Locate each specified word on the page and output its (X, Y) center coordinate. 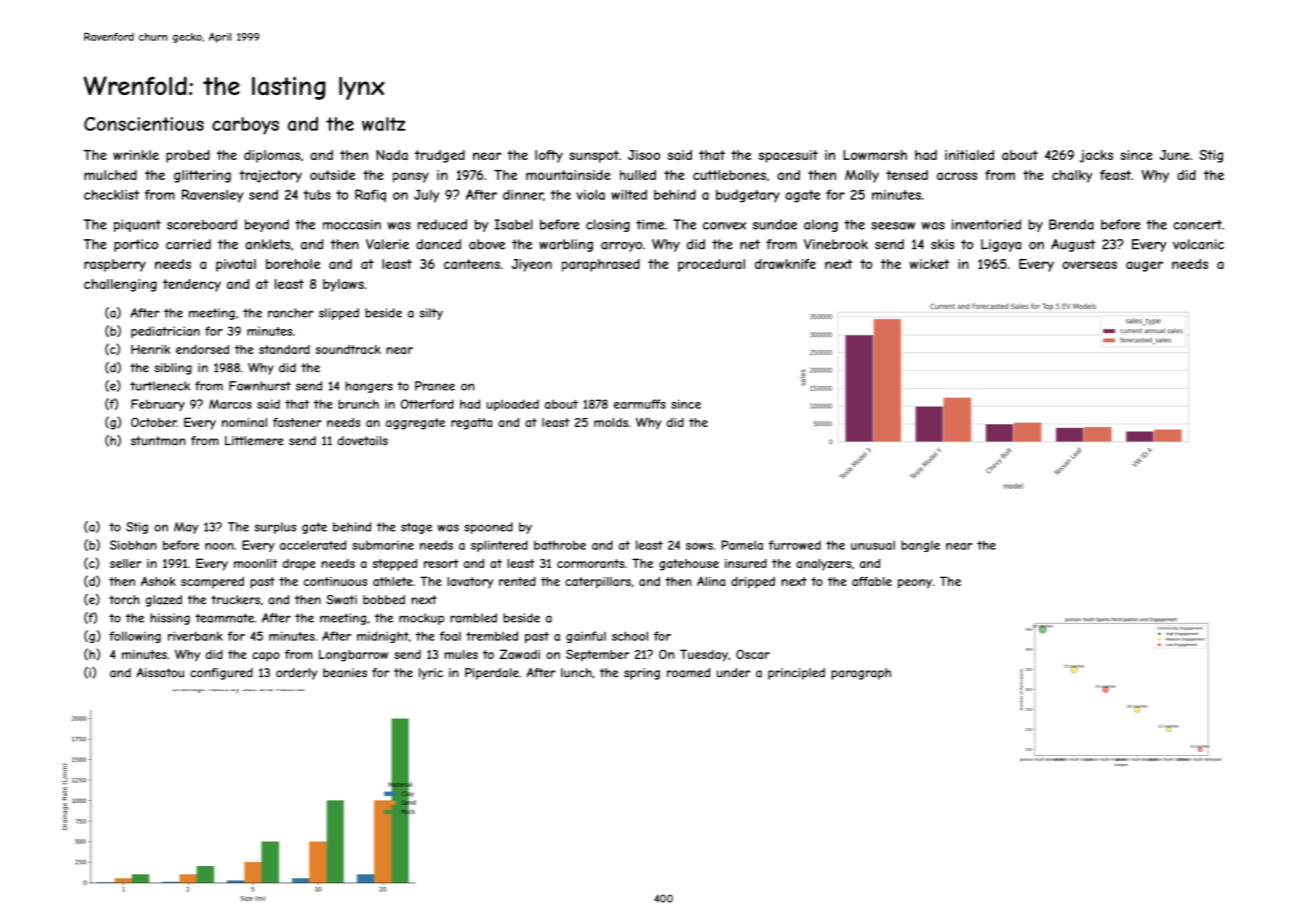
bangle (920, 546)
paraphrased (601, 265)
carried (188, 244)
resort (441, 563)
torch (124, 600)
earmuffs (640, 404)
